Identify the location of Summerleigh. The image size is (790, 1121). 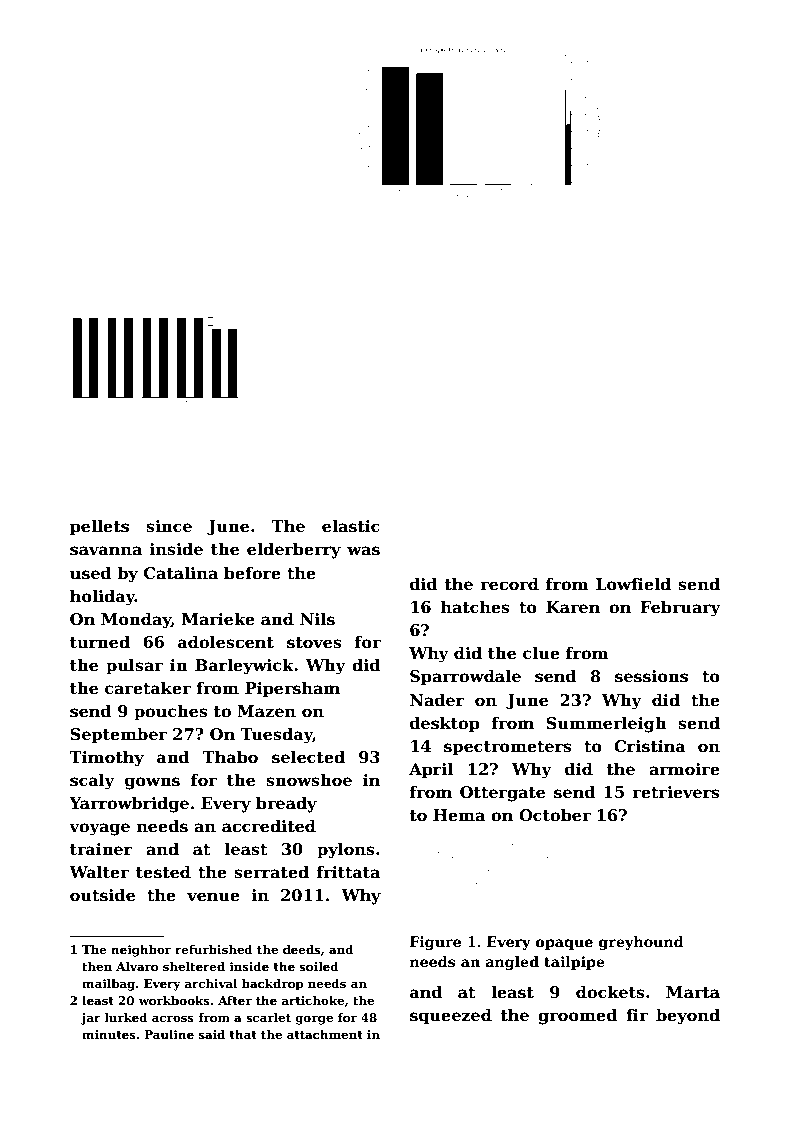
(606, 724).
